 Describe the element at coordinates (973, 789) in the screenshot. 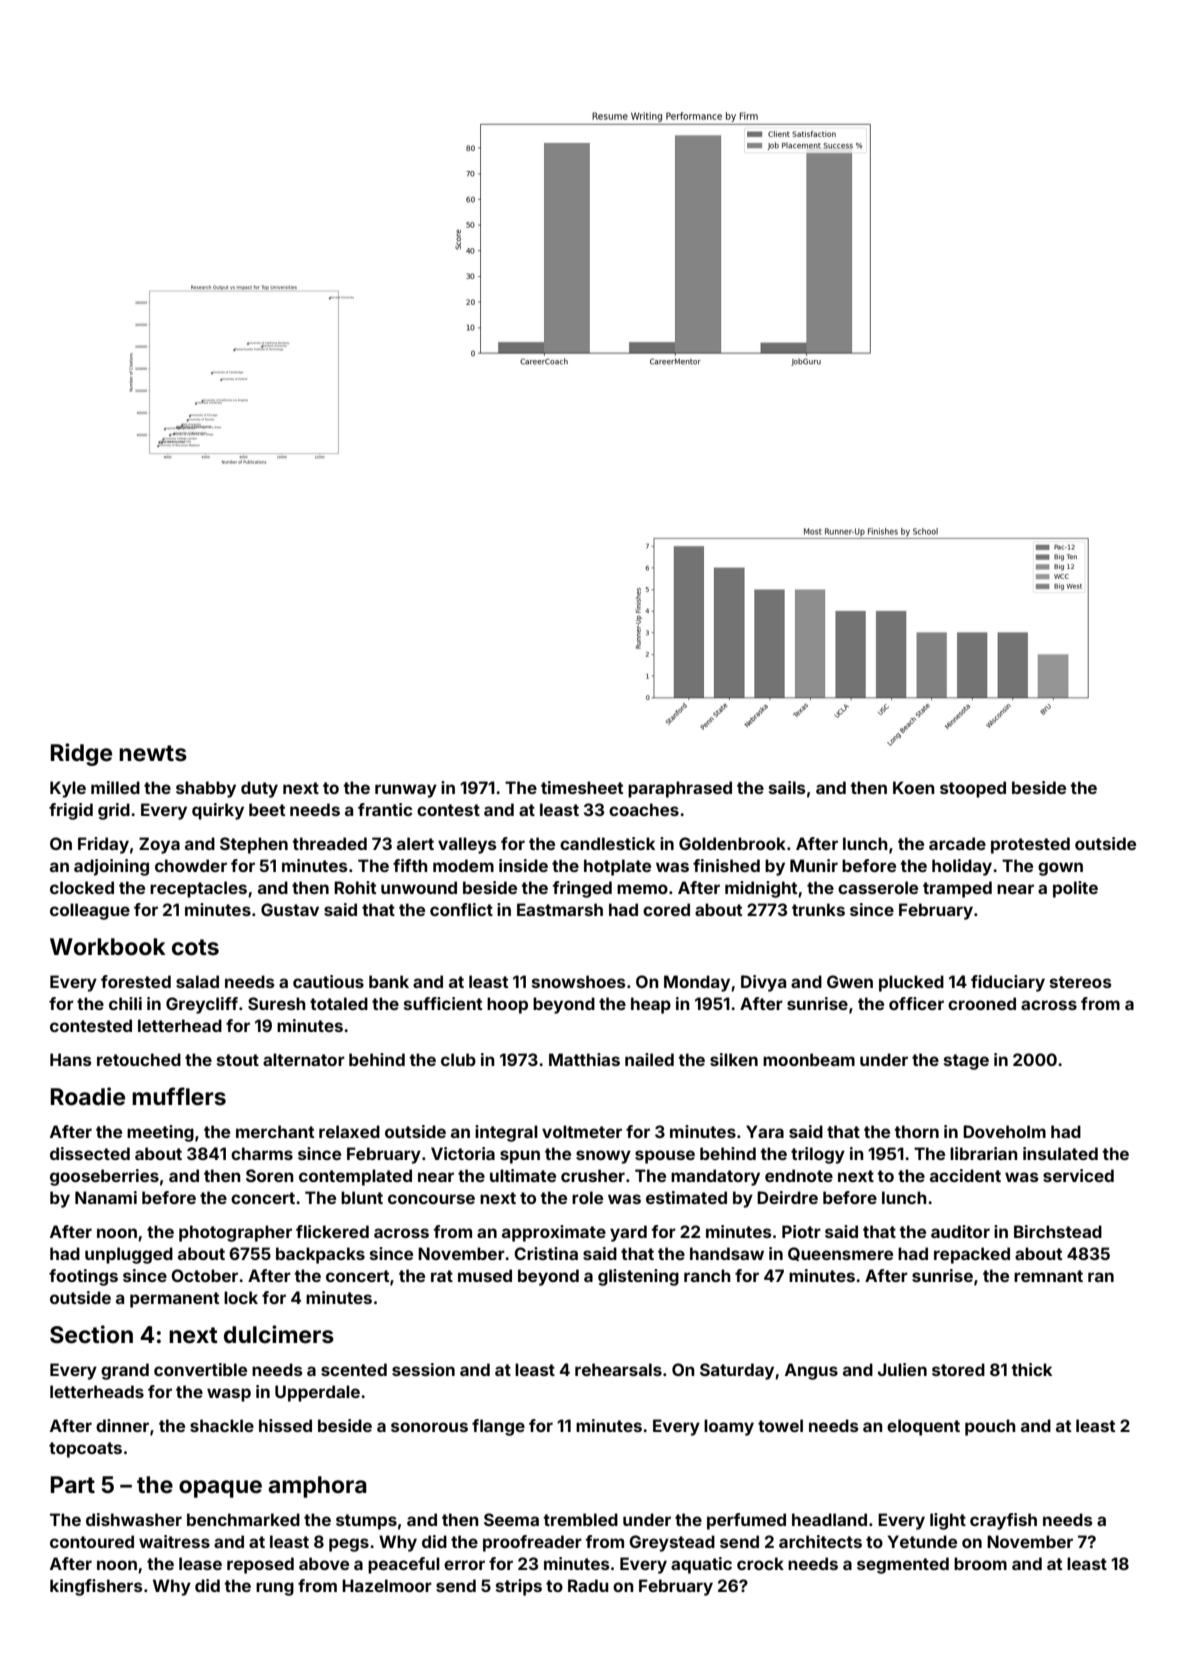

I see `stooped` at that location.
